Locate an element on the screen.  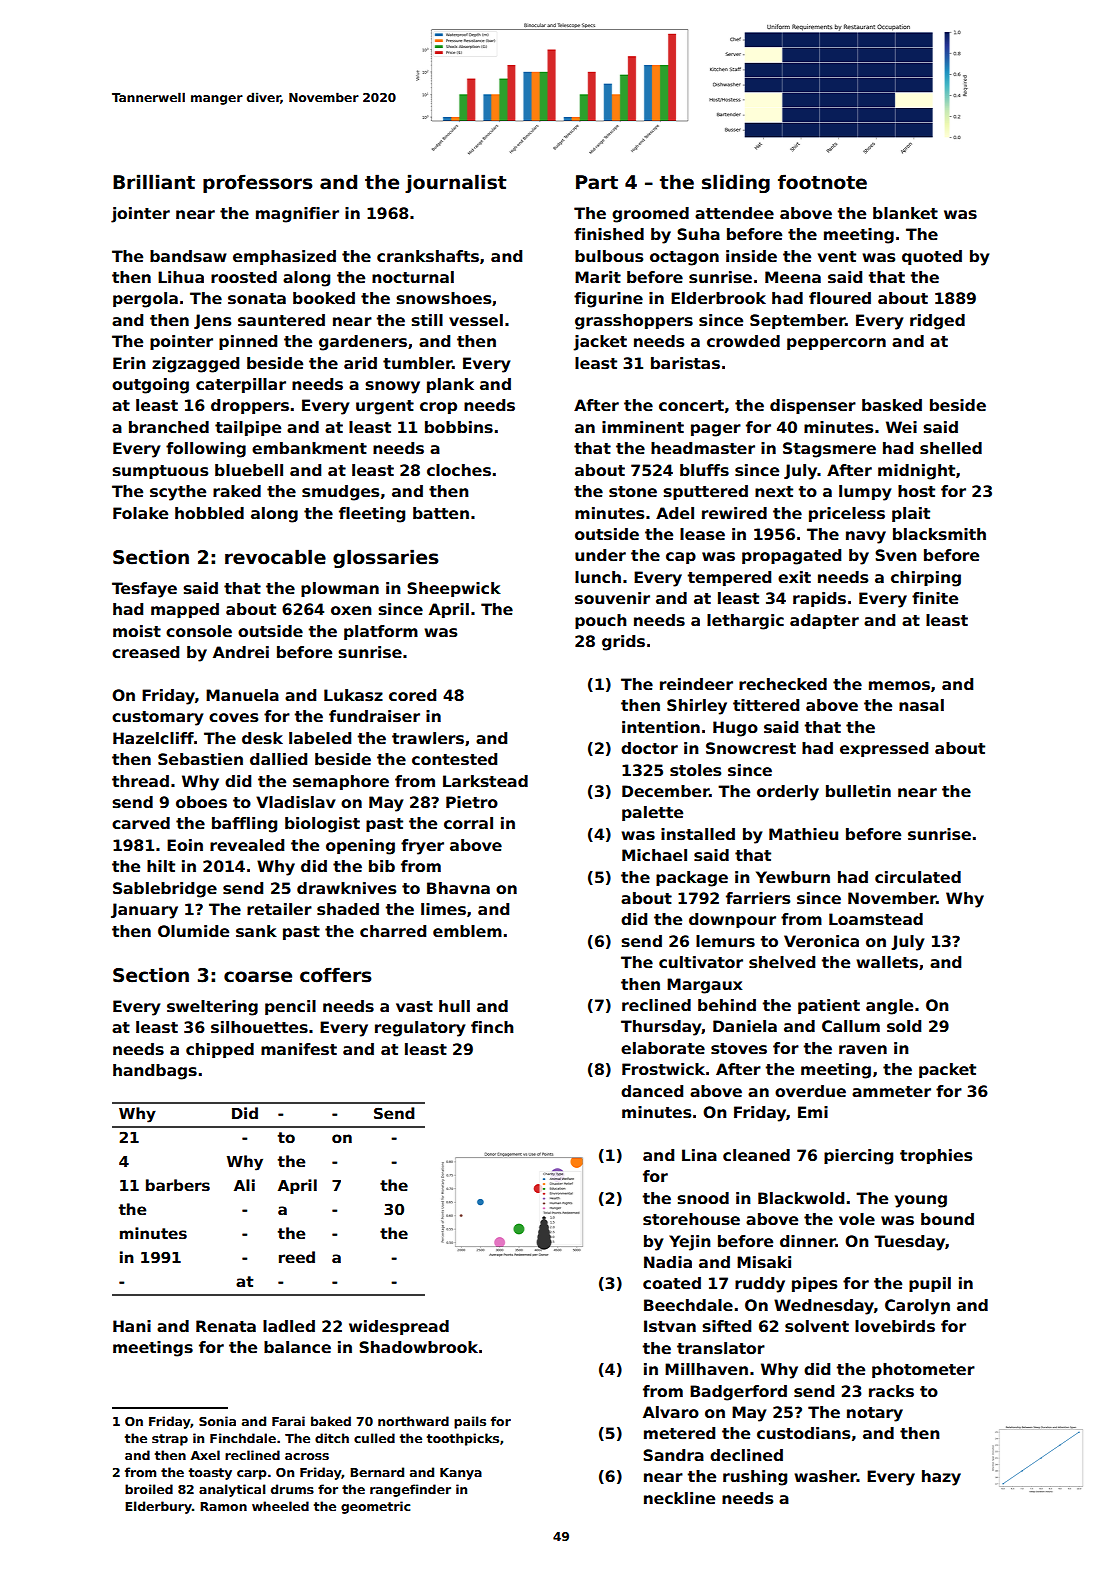
Sablebridge is located at coordinates (165, 890).
